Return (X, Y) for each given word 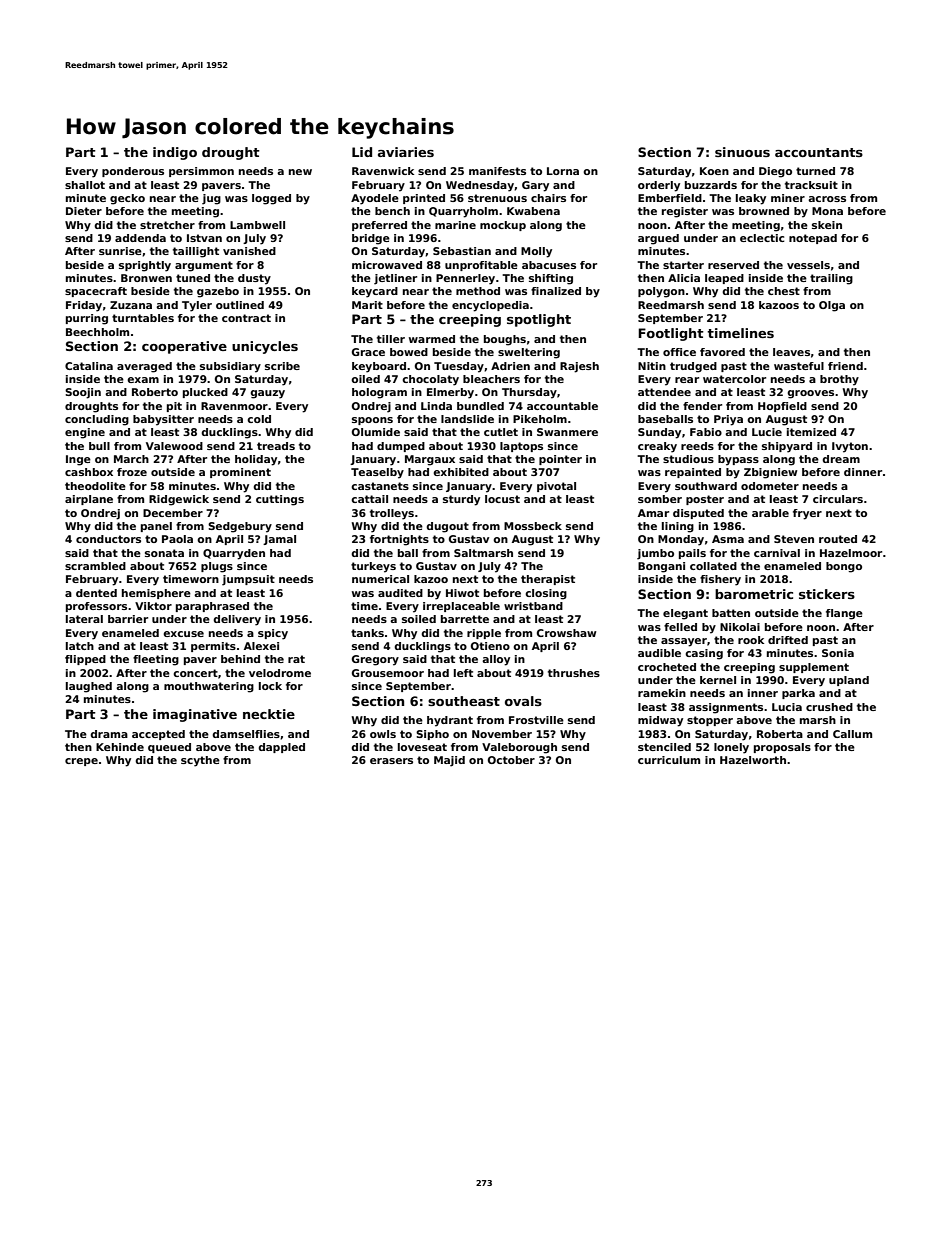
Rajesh (579, 367)
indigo (175, 153)
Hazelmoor (851, 553)
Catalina (89, 366)
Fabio (706, 432)
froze (132, 472)
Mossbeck (533, 526)
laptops (521, 447)
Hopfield (782, 407)
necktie (269, 714)
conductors (108, 539)
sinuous (742, 152)
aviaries (406, 152)
